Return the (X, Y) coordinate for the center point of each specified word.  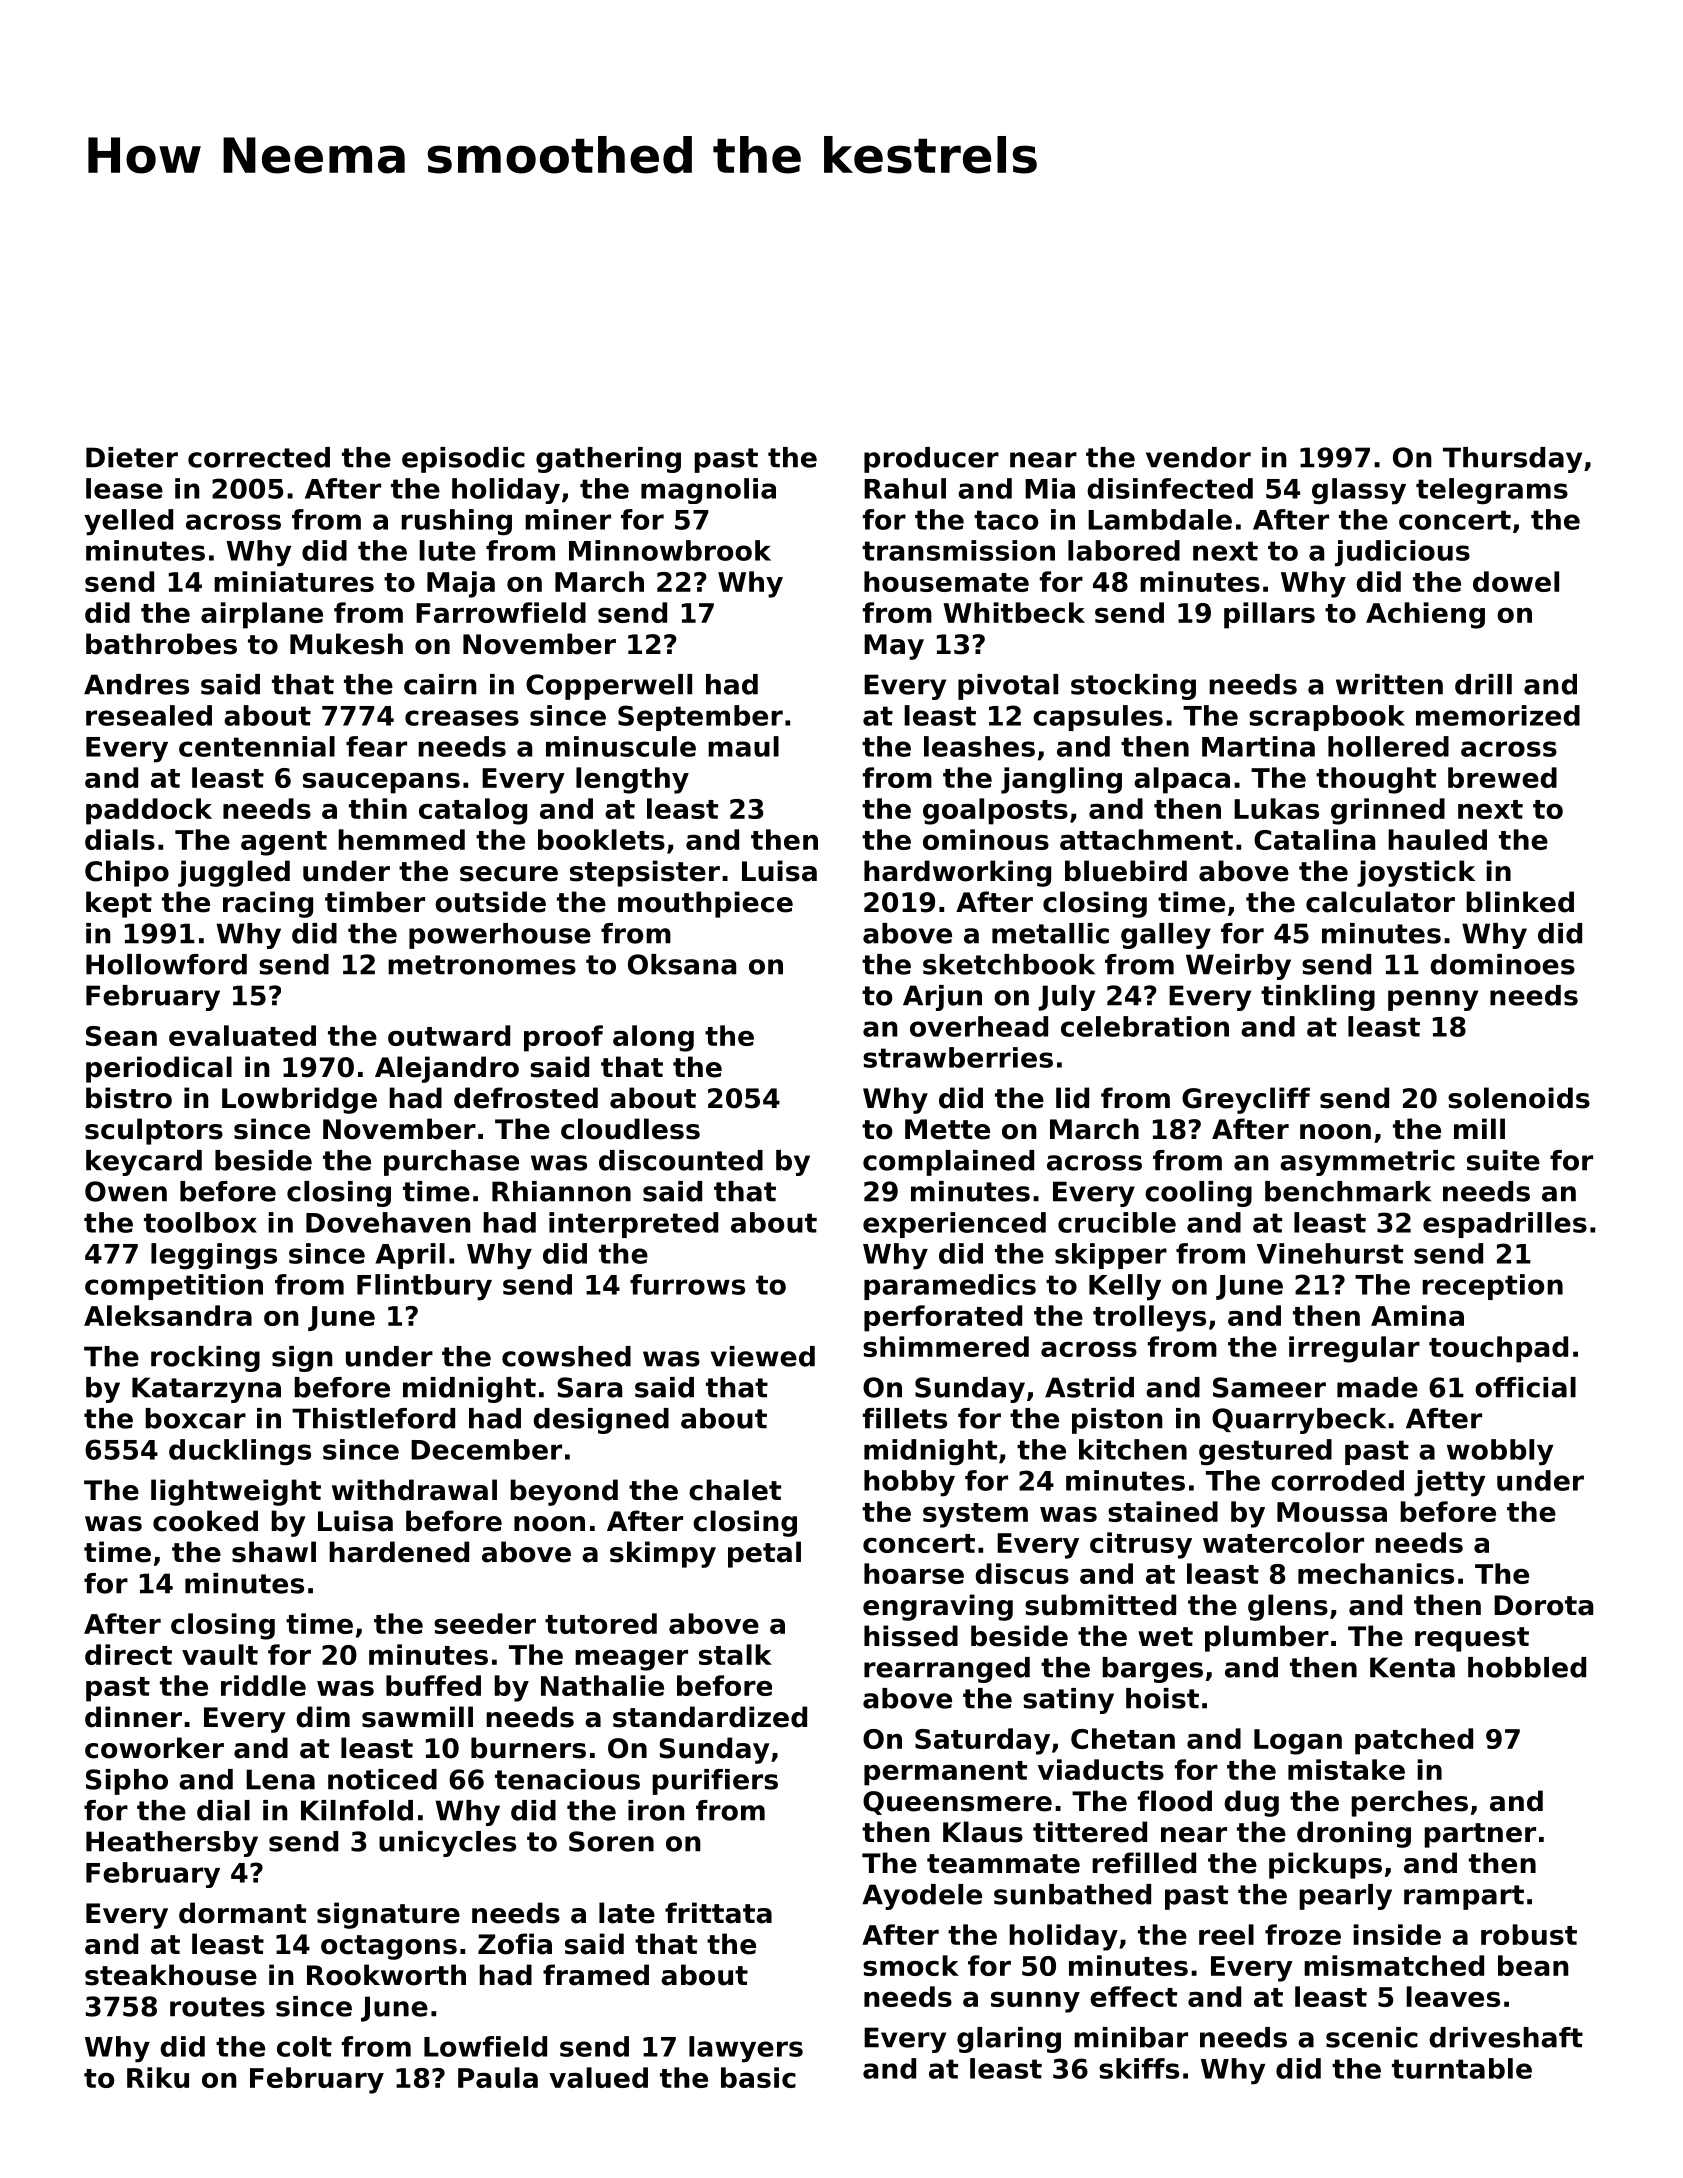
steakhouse (171, 1975)
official (1525, 1387)
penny (1433, 1000)
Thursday (1512, 460)
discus (1022, 1573)
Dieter (132, 457)
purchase (451, 1163)
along (653, 1038)
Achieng (1425, 615)
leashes (979, 746)
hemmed (401, 839)
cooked (205, 1521)
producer (931, 460)
